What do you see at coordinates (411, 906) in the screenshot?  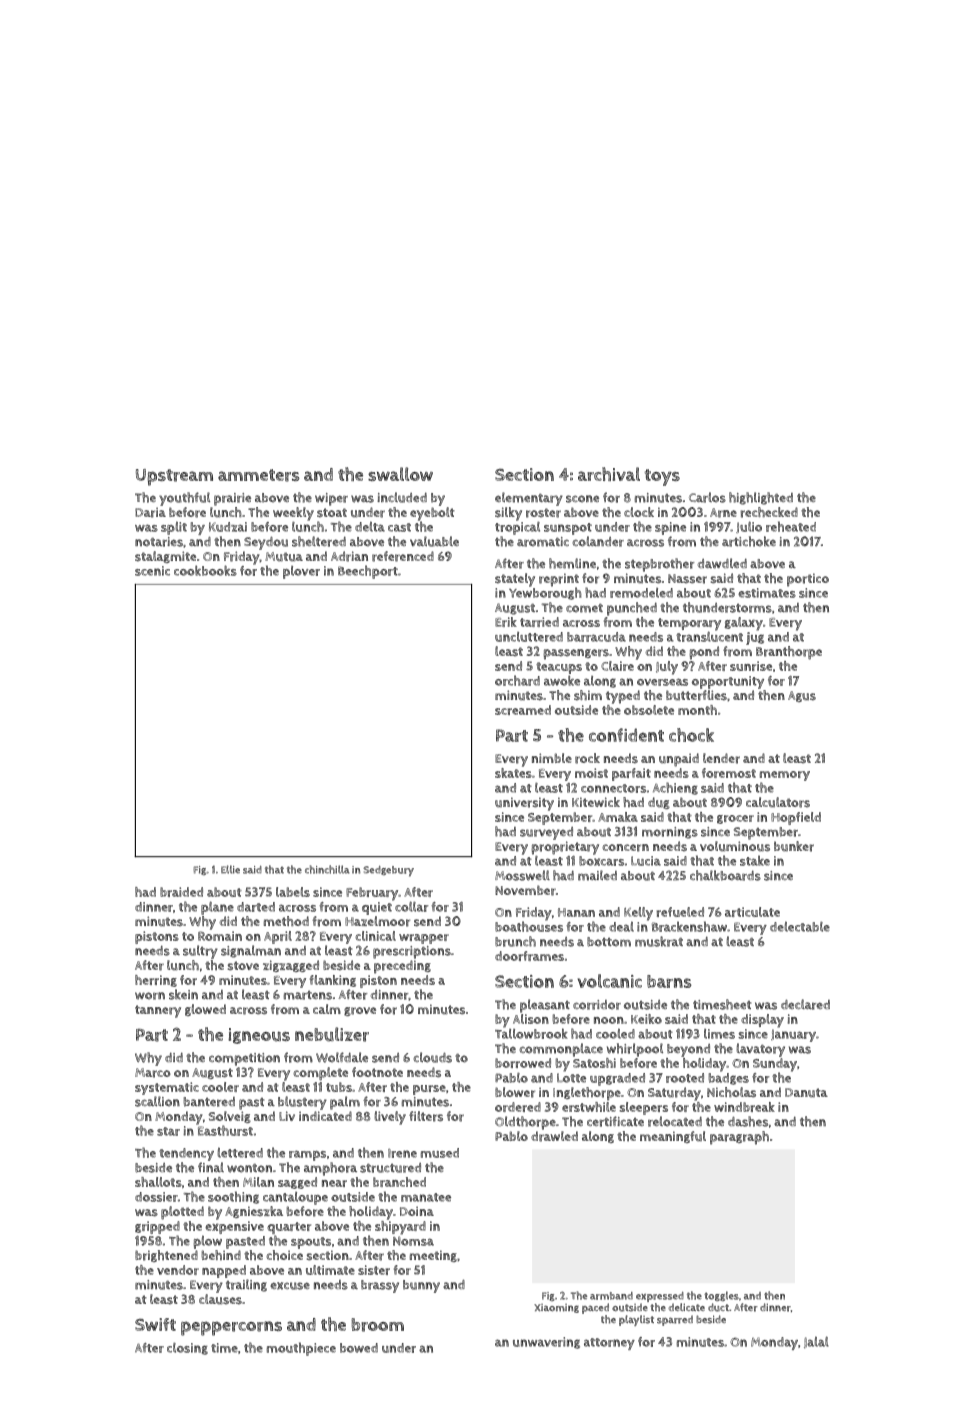 I see `collar` at bounding box center [411, 906].
